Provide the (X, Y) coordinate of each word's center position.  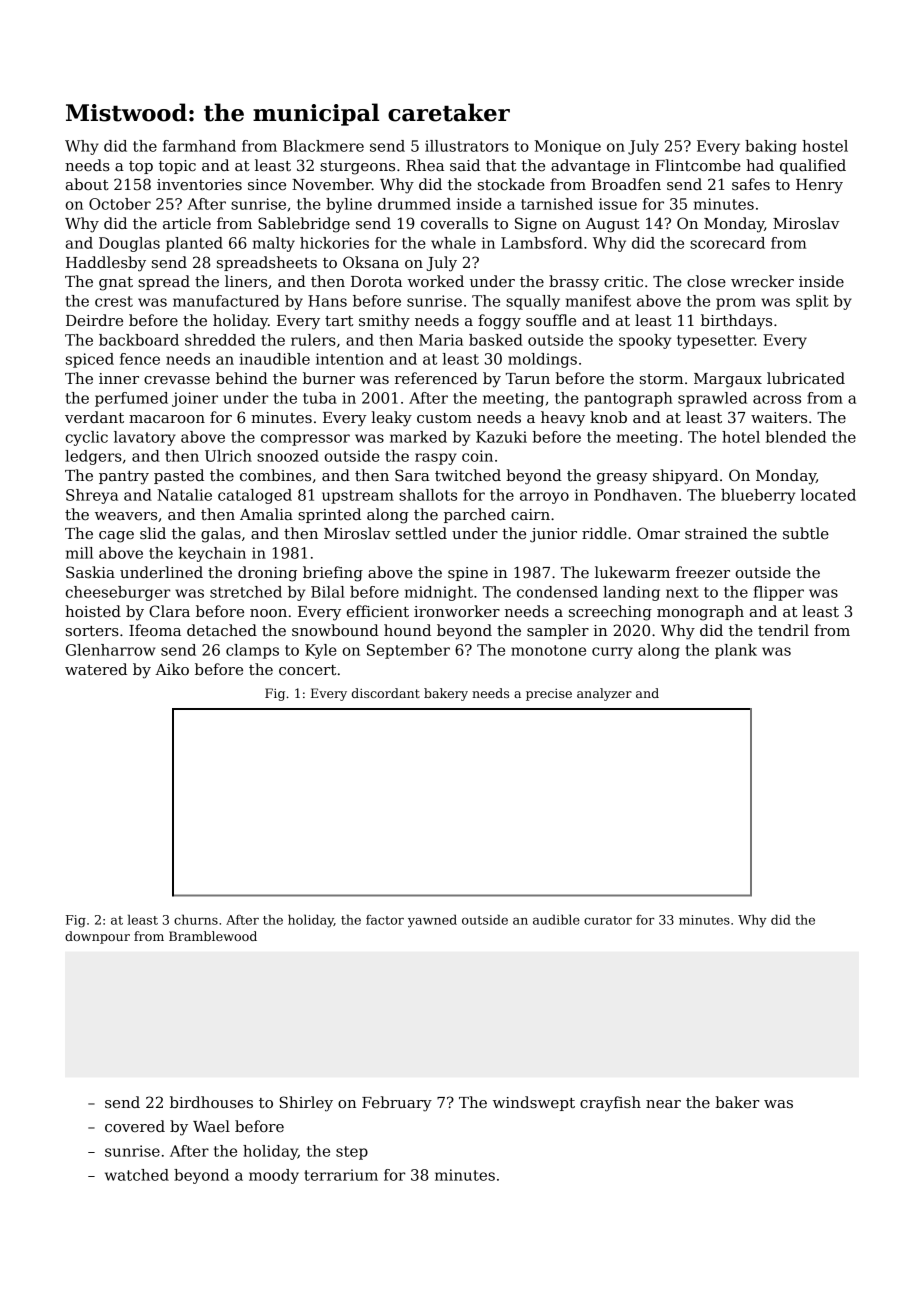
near (663, 1104)
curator (608, 920)
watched (137, 1175)
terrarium (341, 1175)
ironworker (457, 611)
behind (242, 378)
